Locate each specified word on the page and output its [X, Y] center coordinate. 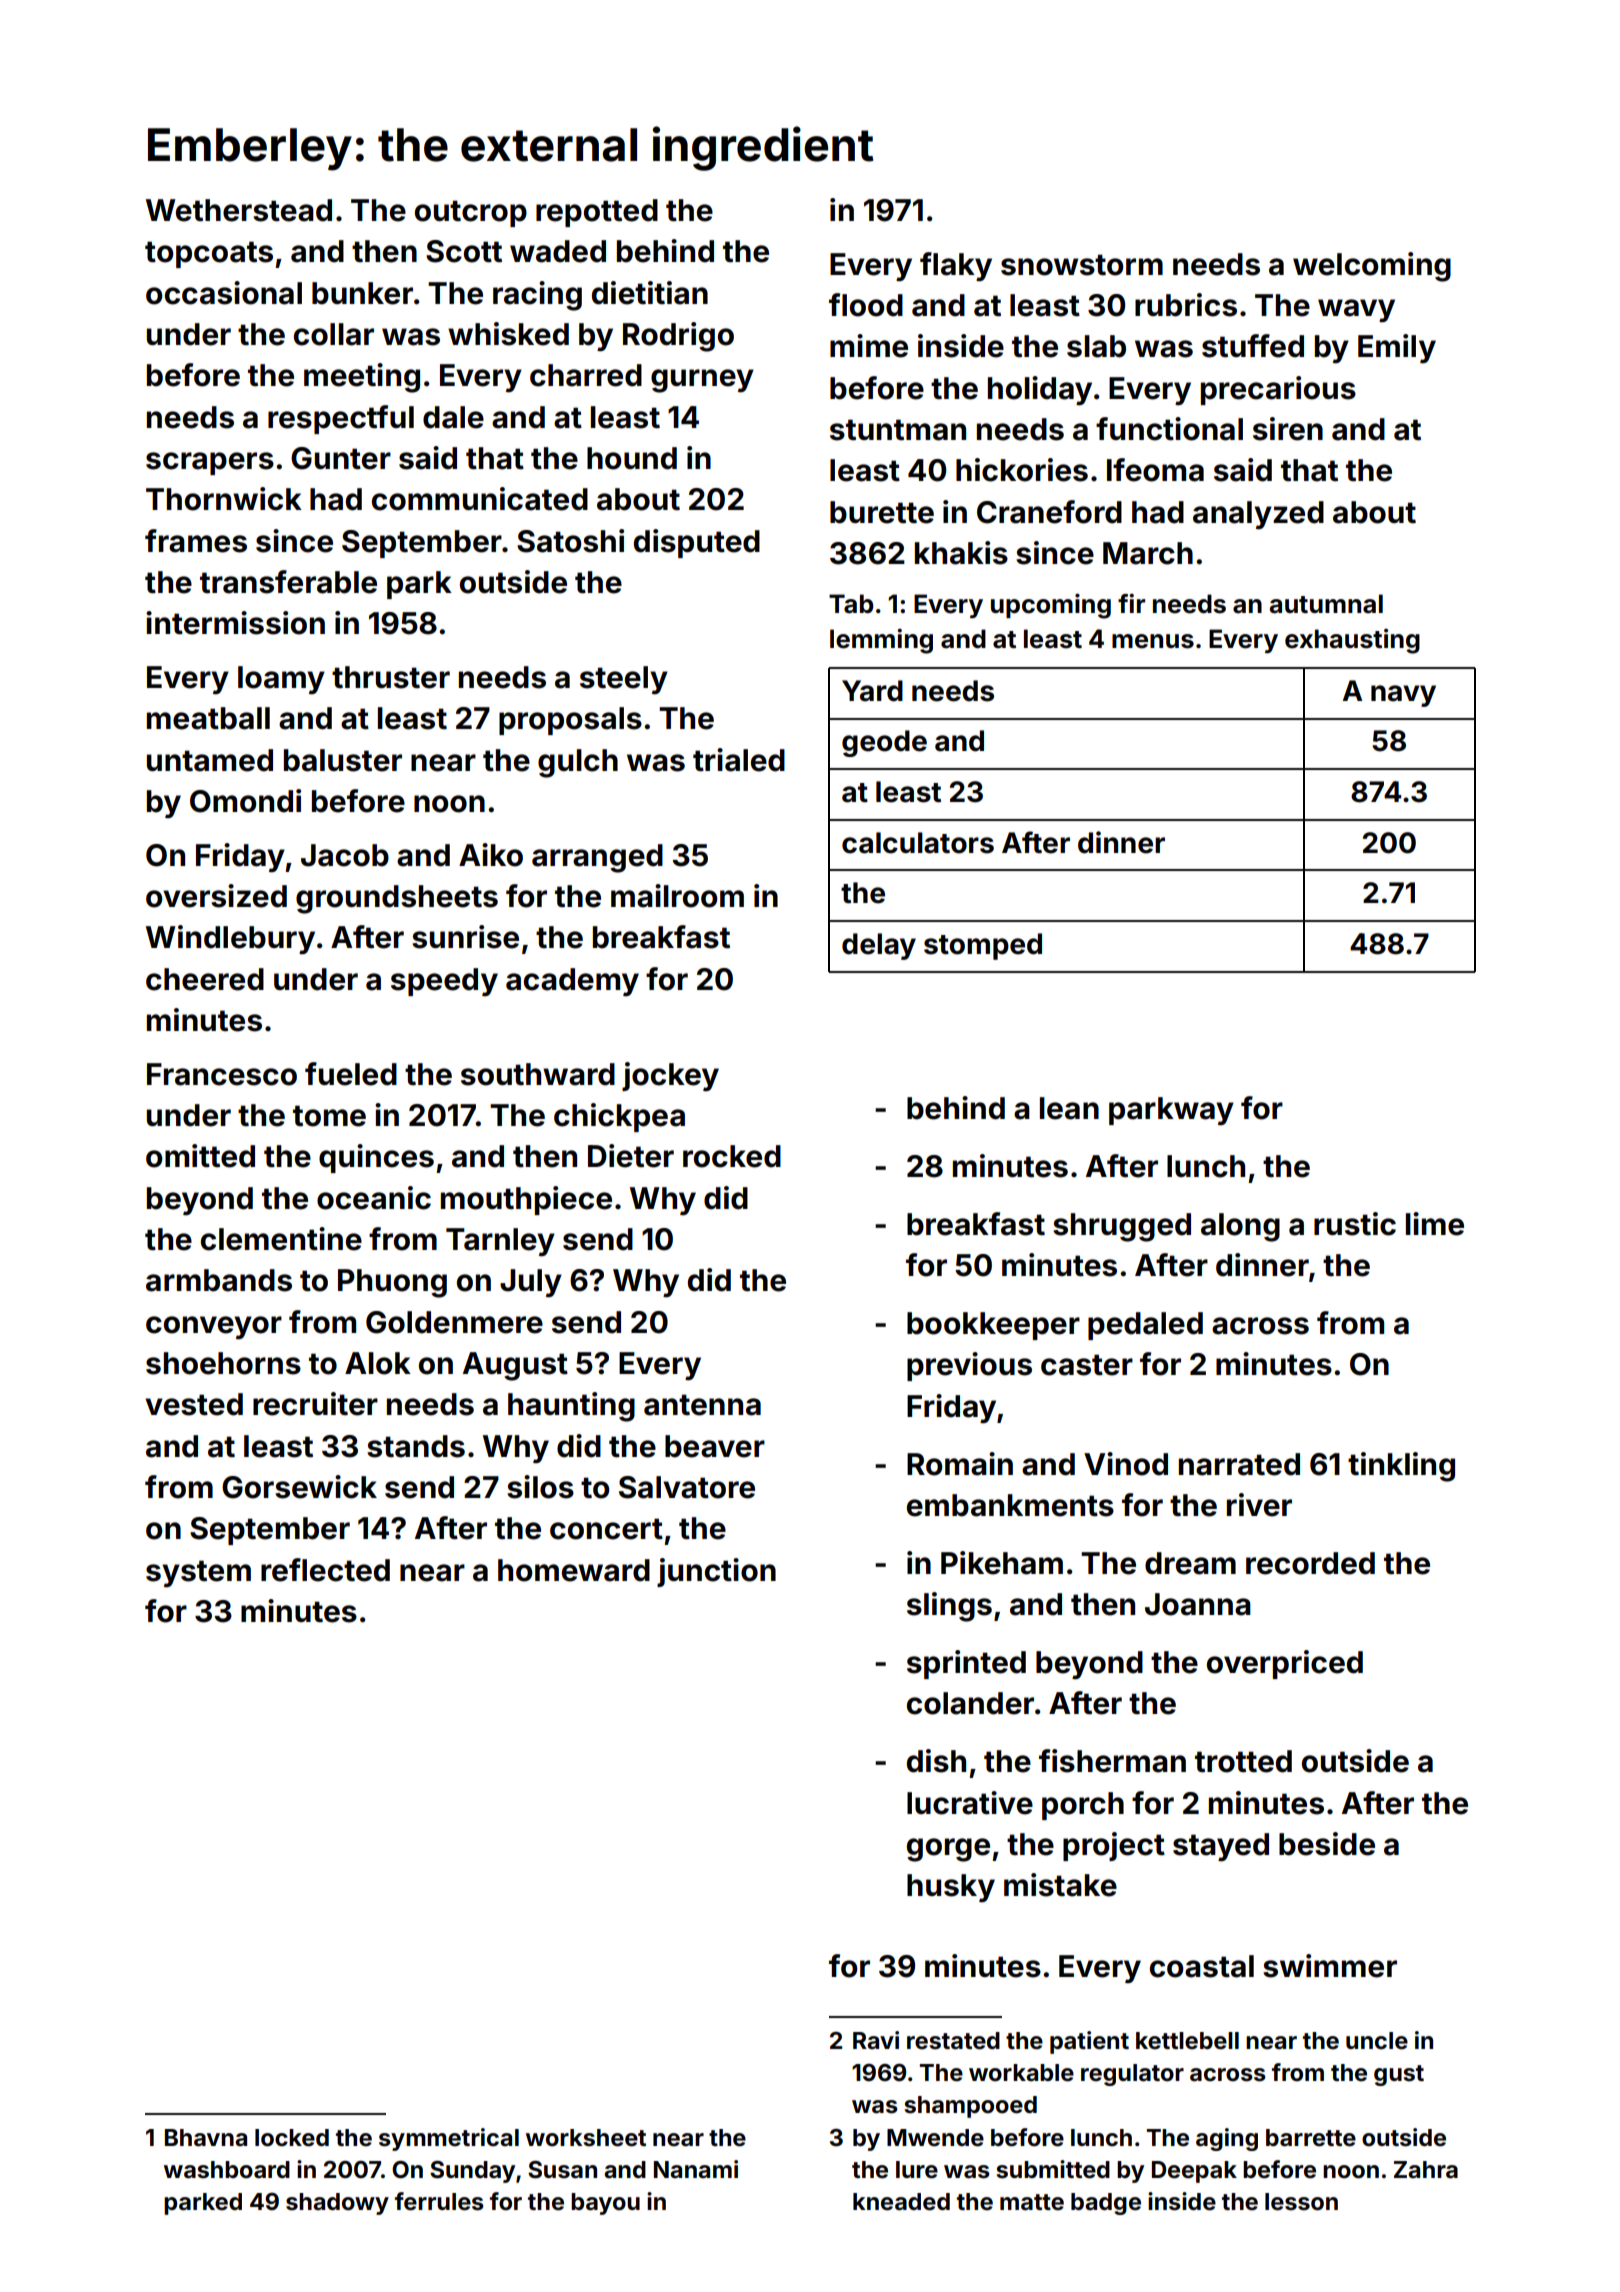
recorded [1310, 1563]
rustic [1355, 1224]
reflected [325, 1570]
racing [537, 296]
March [1148, 553]
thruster [391, 677]
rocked [732, 1156]
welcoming [1372, 267]
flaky [956, 267]
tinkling [1401, 1467]
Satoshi [570, 541]
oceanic [374, 1198]
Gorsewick [299, 1487]
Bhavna [206, 2138]
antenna [702, 1405]
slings [949, 1607]
